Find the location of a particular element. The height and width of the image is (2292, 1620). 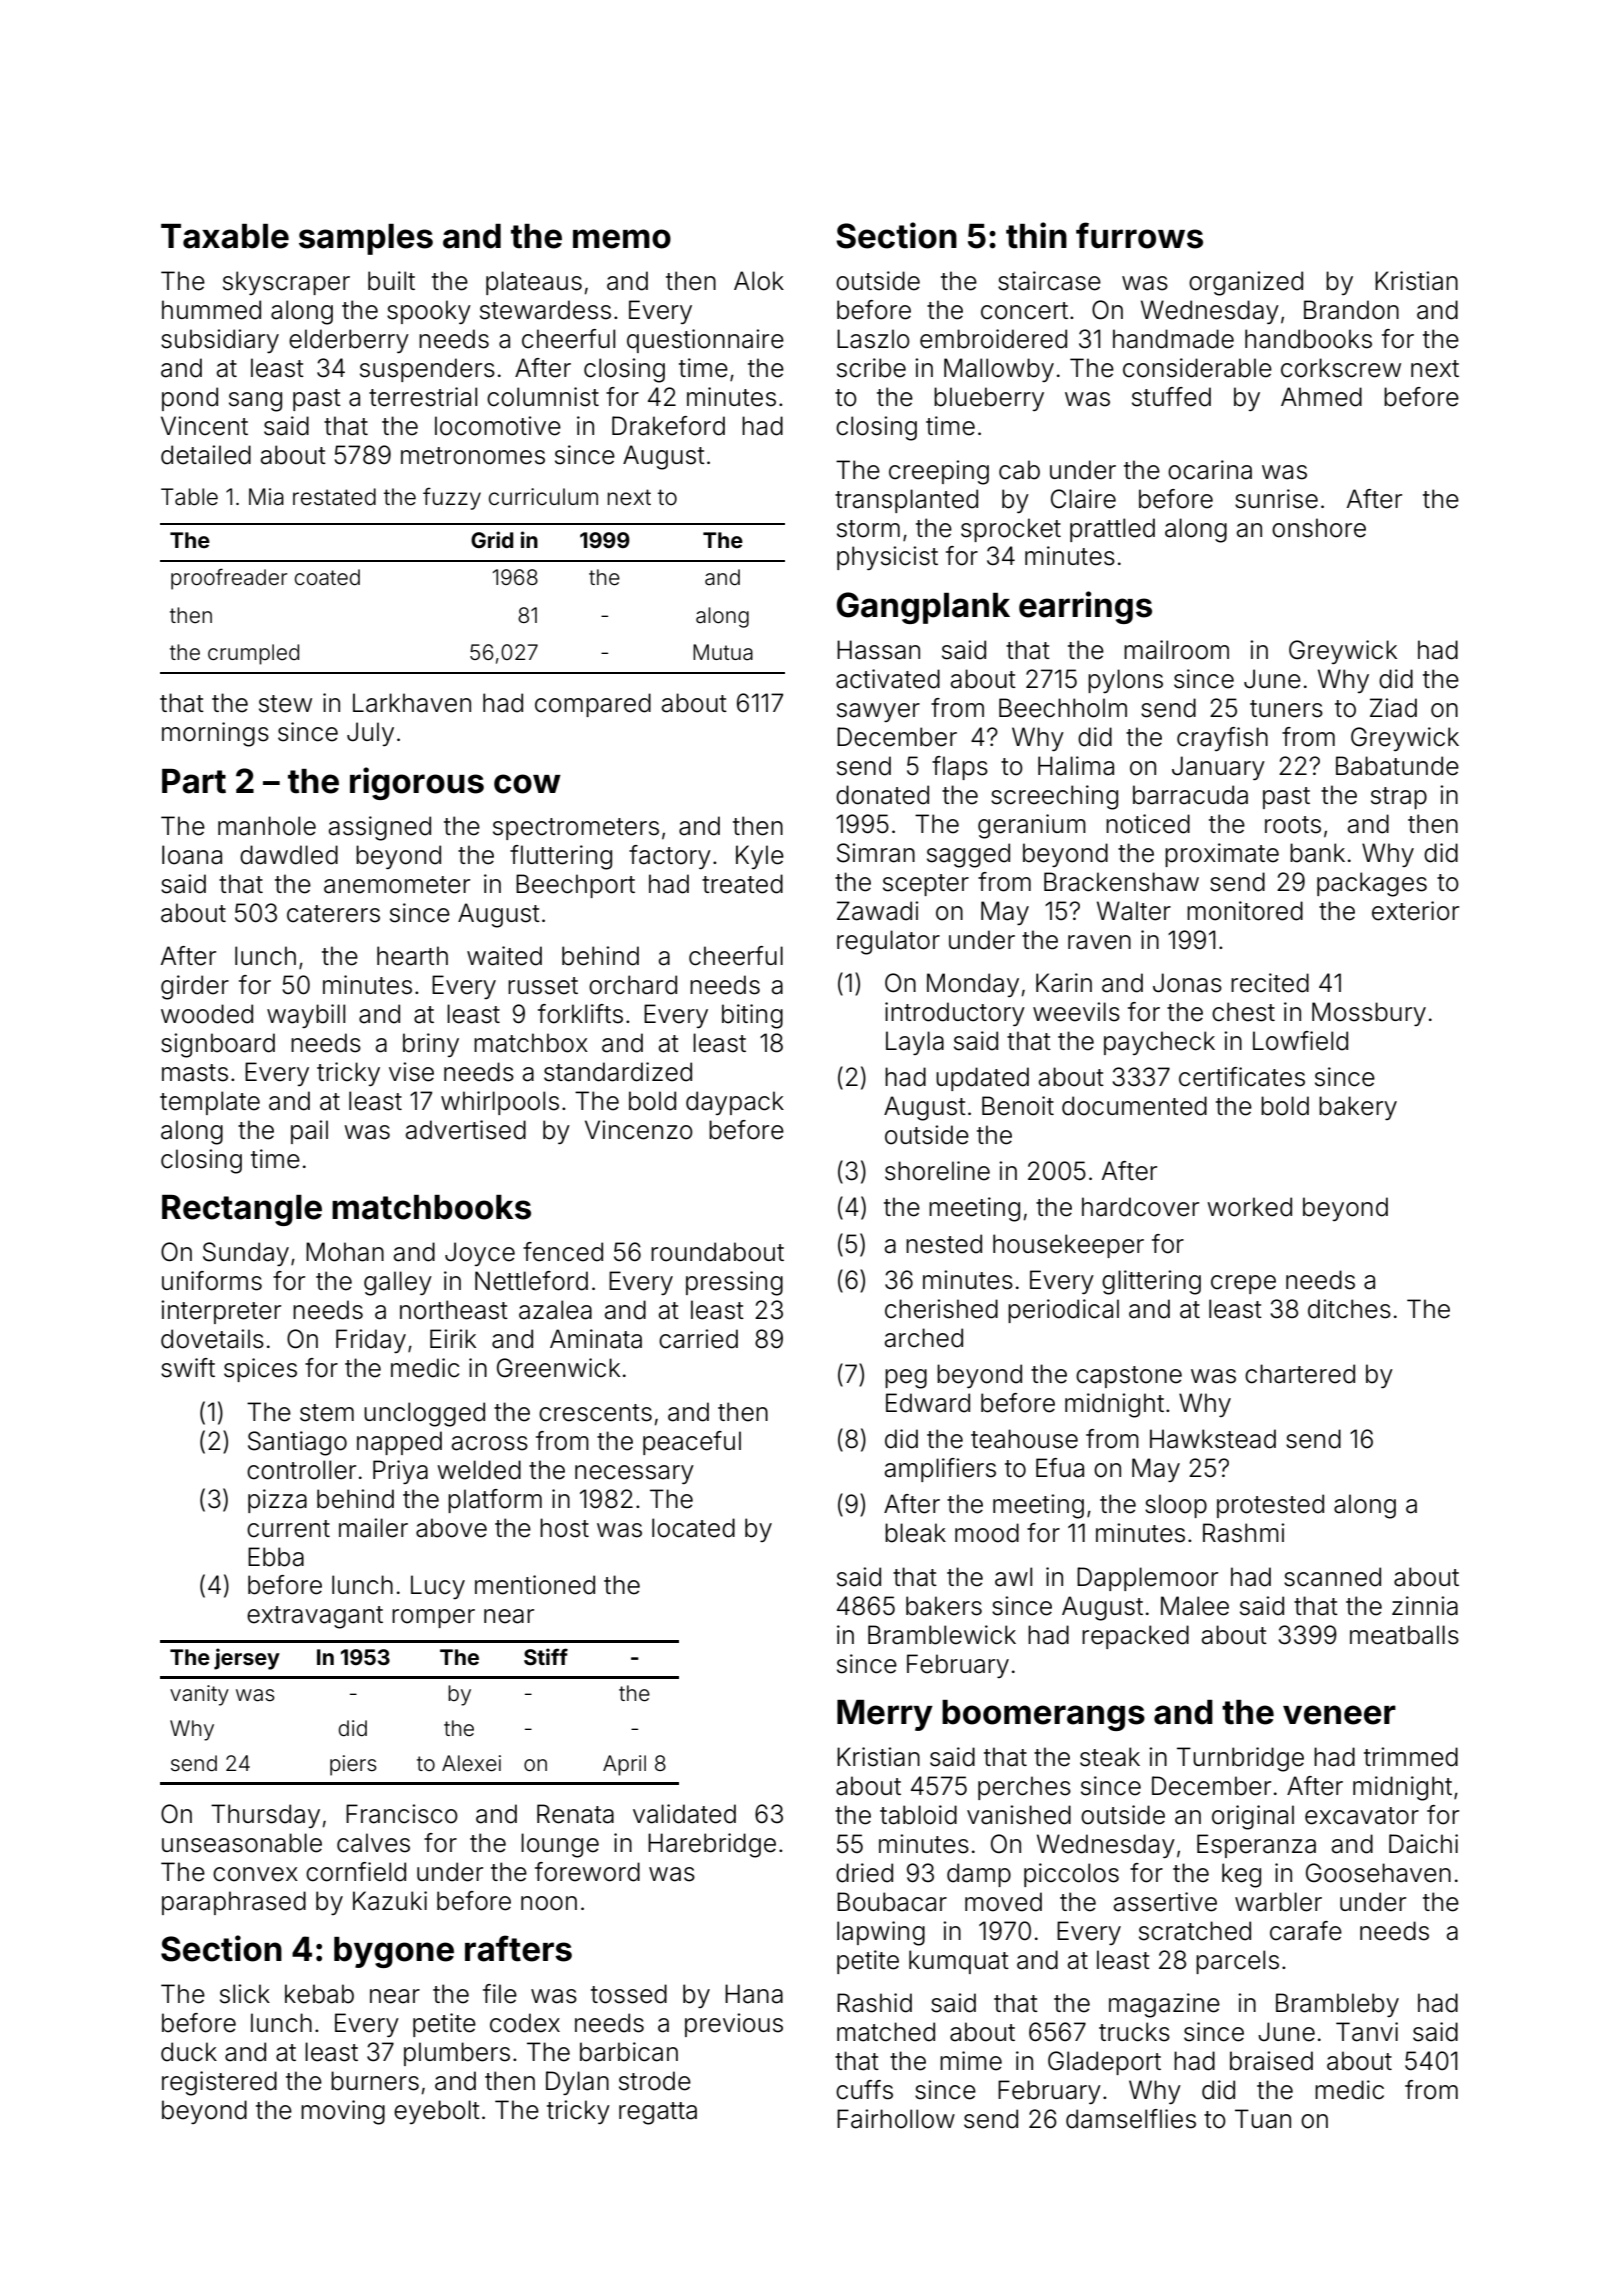

exterior is located at coordinates (1415, 911).
